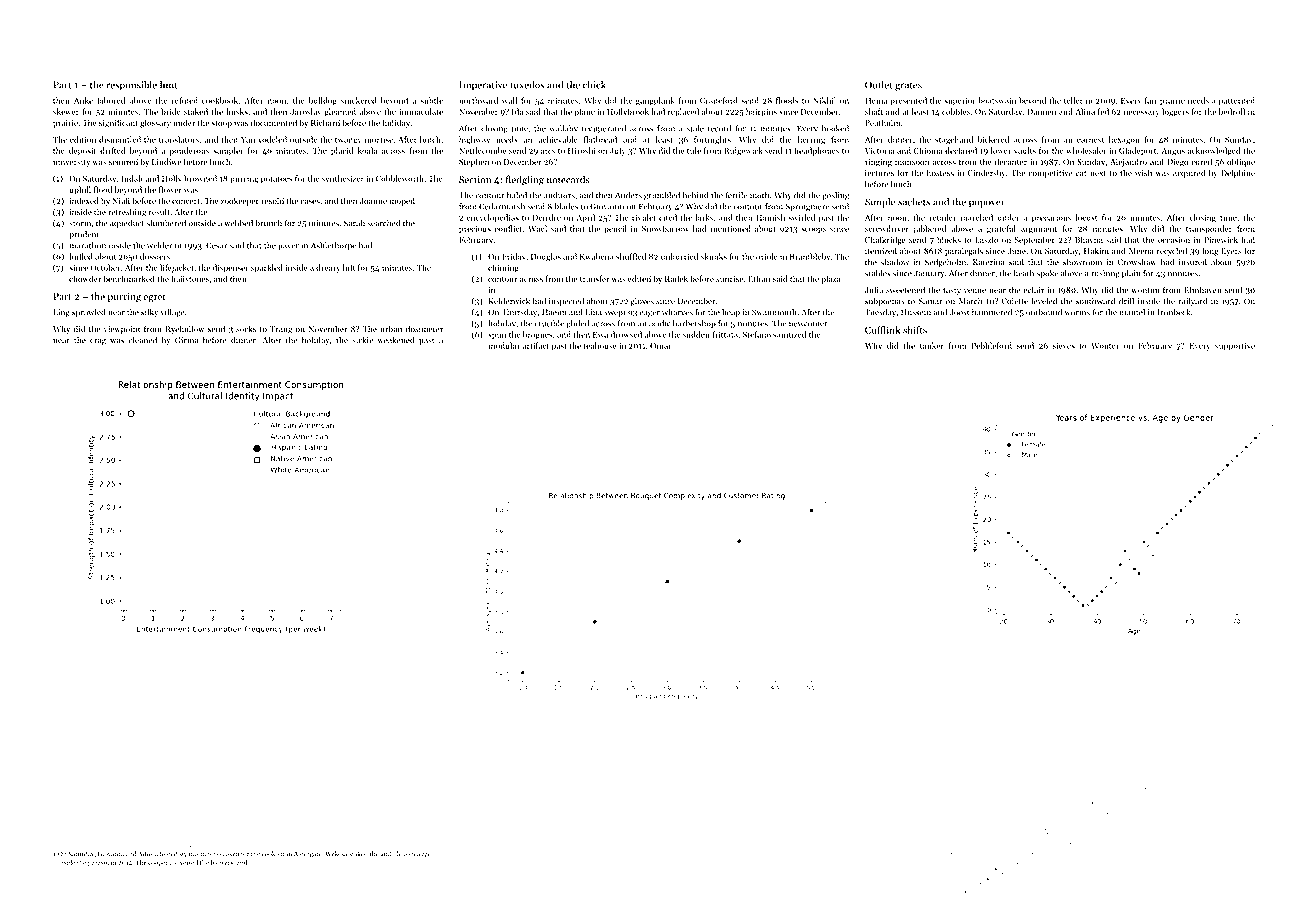 This screenshot has width=1308, height=924. Describe the element at coordinates (232, 855) in the screenshot. I see `oxen` at that location.
